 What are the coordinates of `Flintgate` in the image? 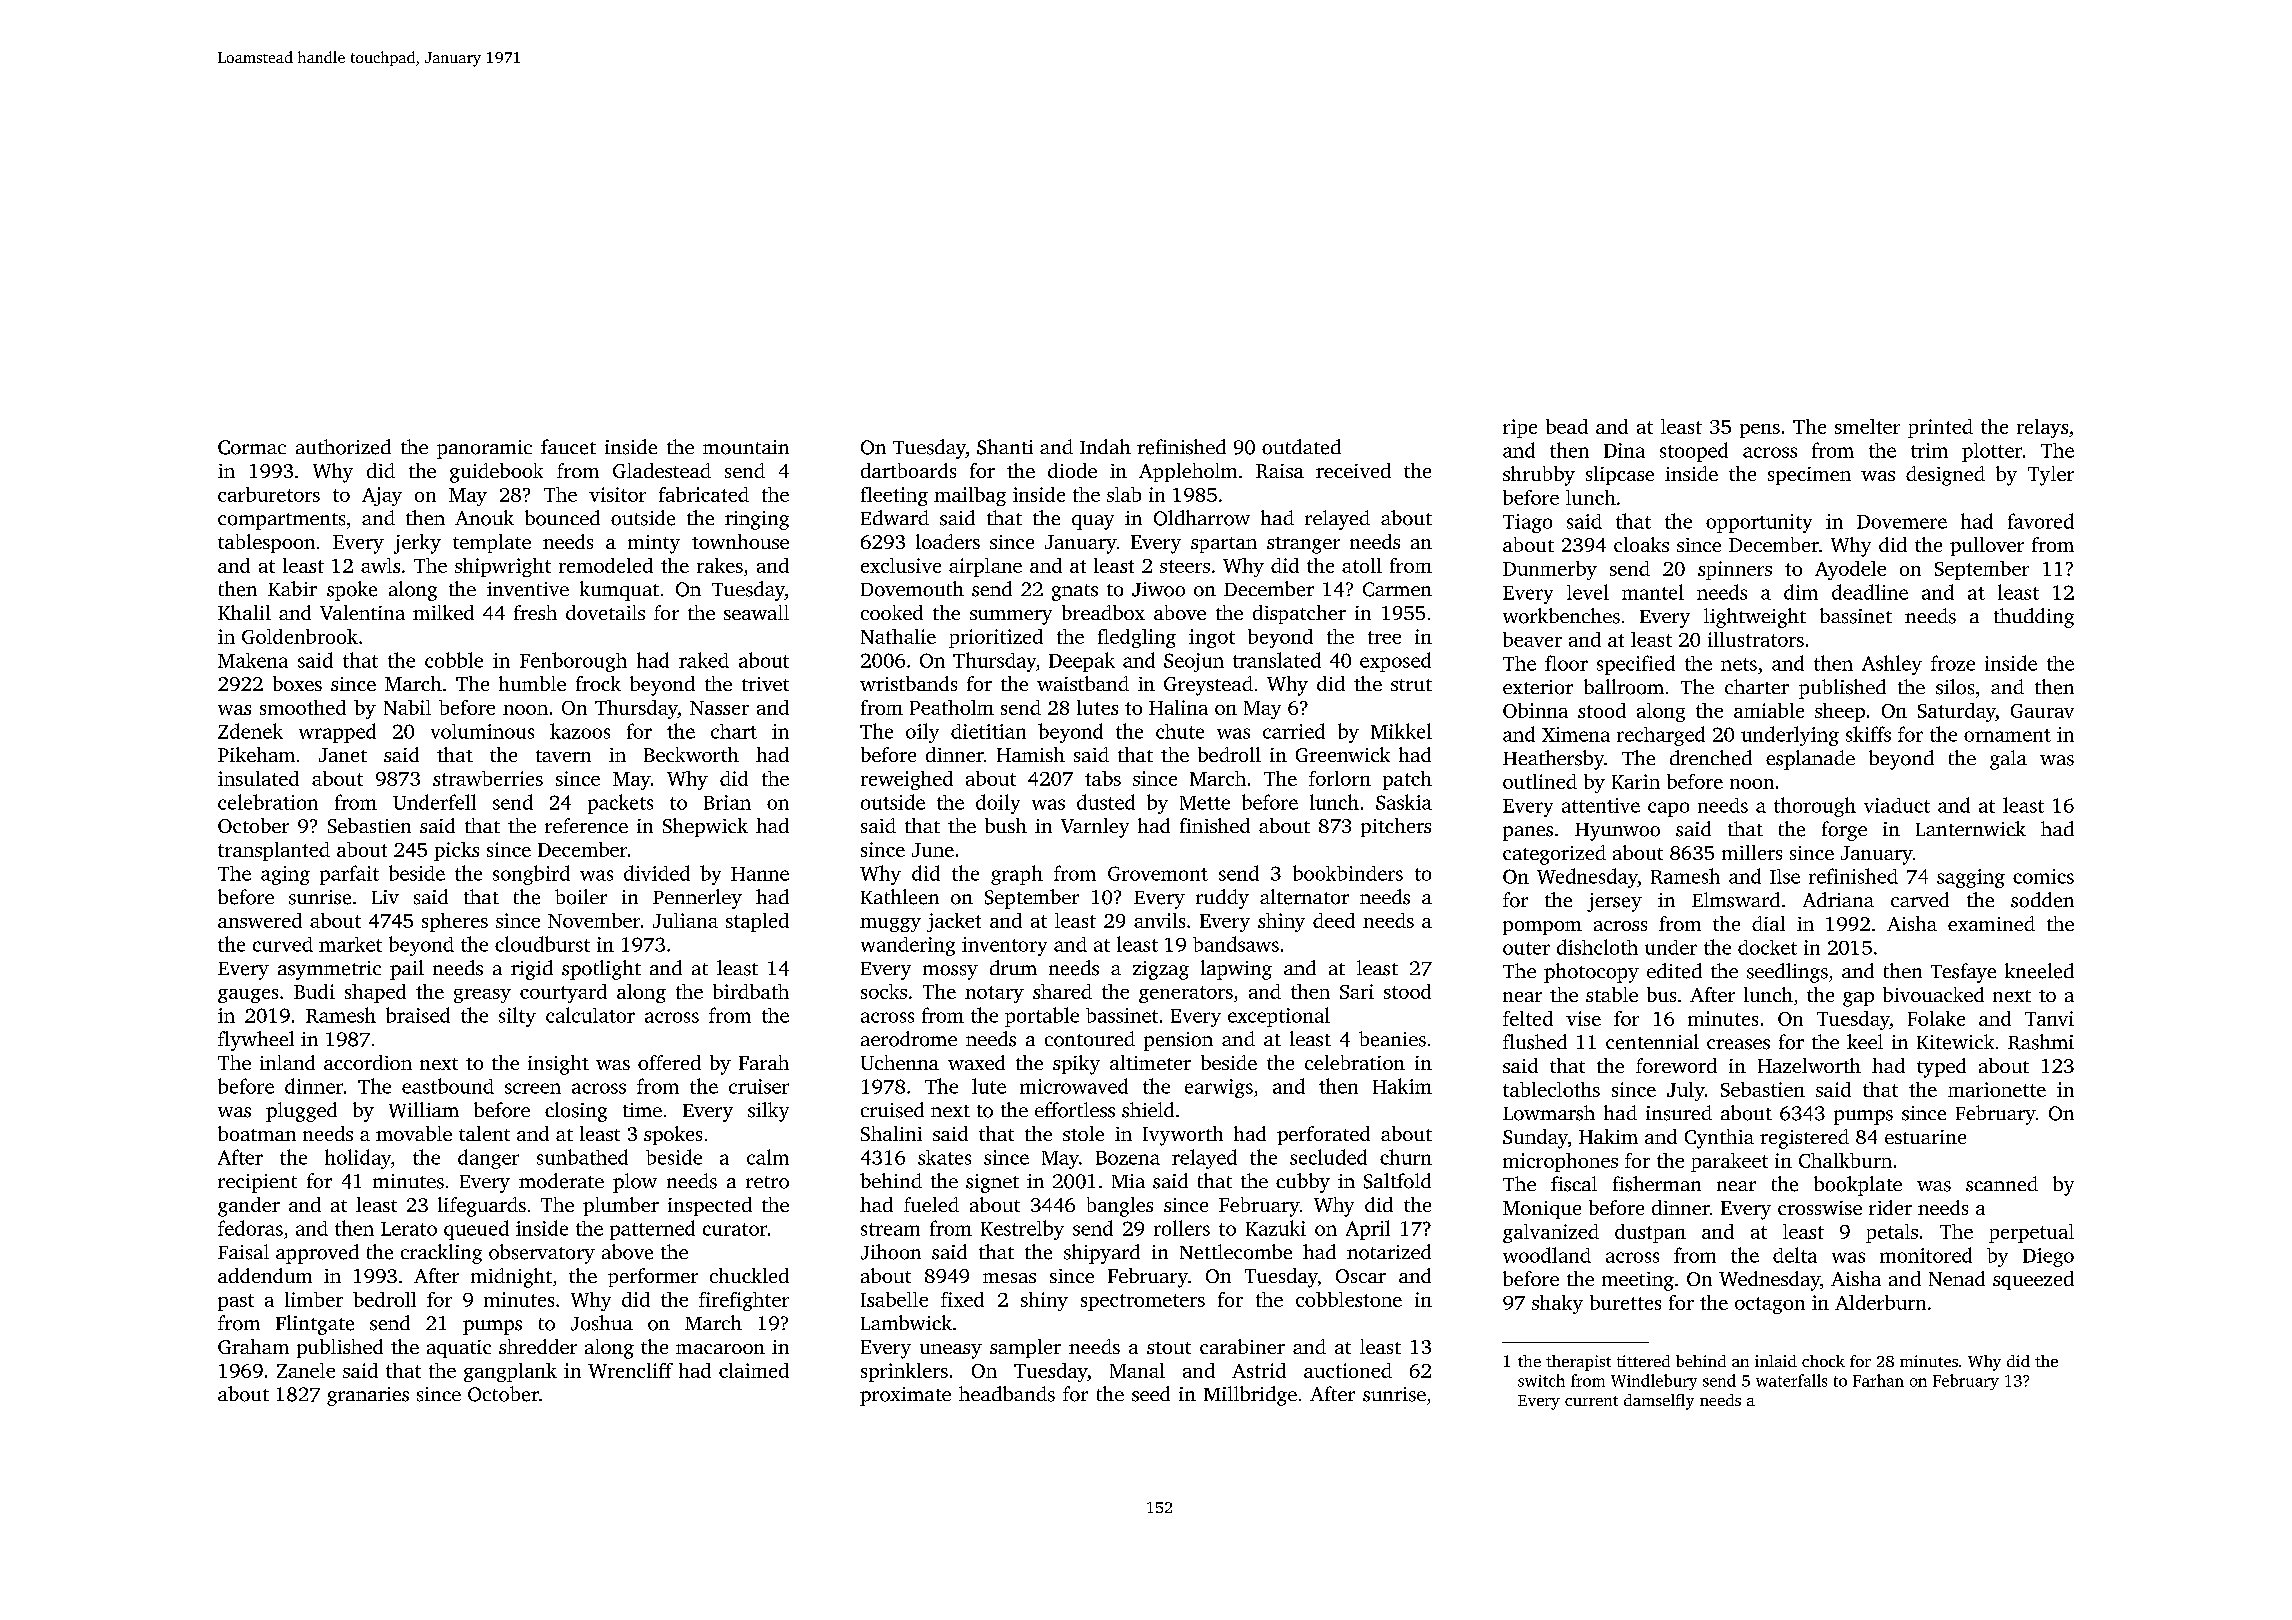 It's located at (315, 1325).
